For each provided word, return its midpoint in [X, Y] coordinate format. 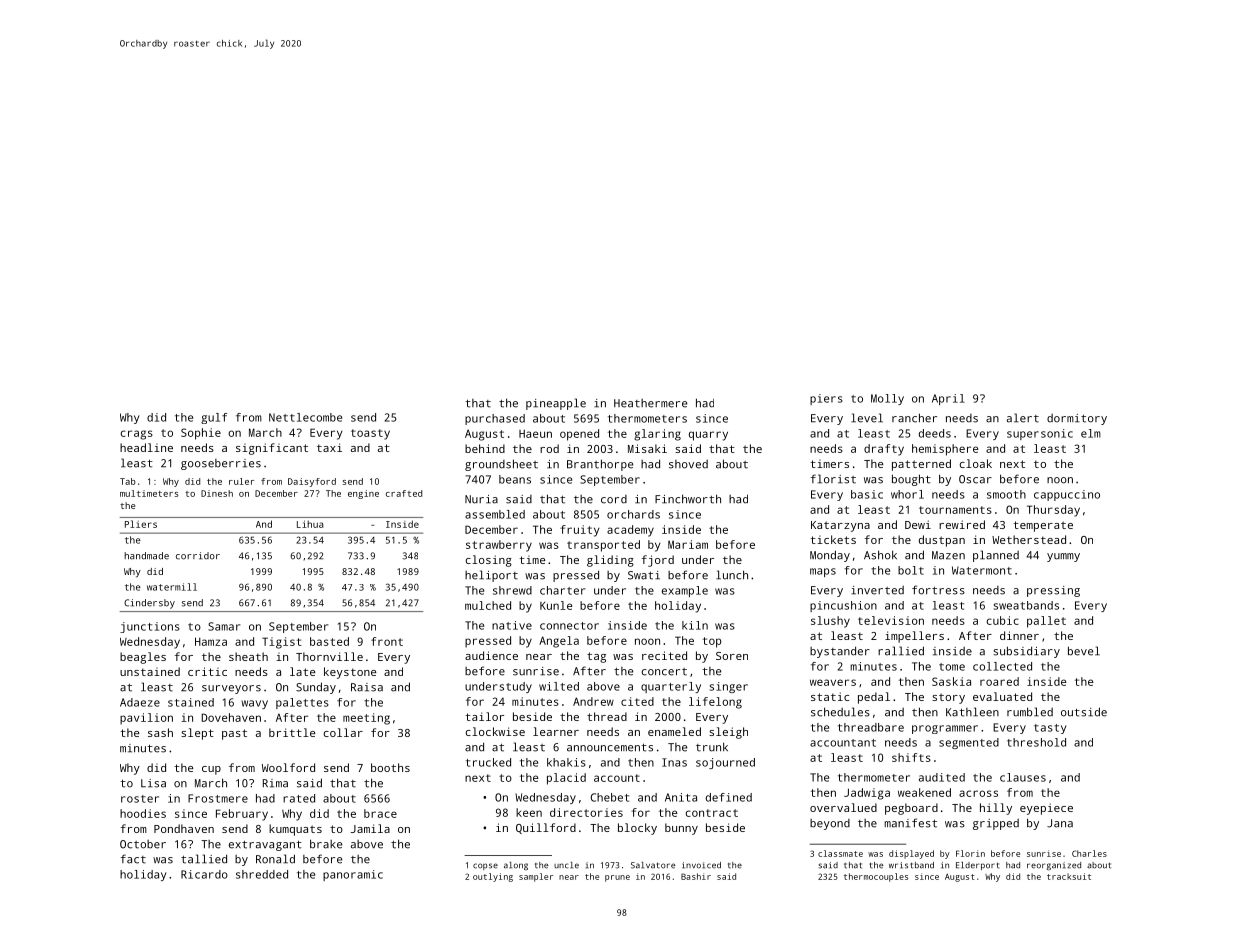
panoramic [353, 875]
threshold [1036, 742]
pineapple [556, 404]
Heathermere [650, 403]
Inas [674, 762]
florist [833, 479]
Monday [830, 556]
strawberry [499, 546]
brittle [292, 732]
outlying [493, 877]
